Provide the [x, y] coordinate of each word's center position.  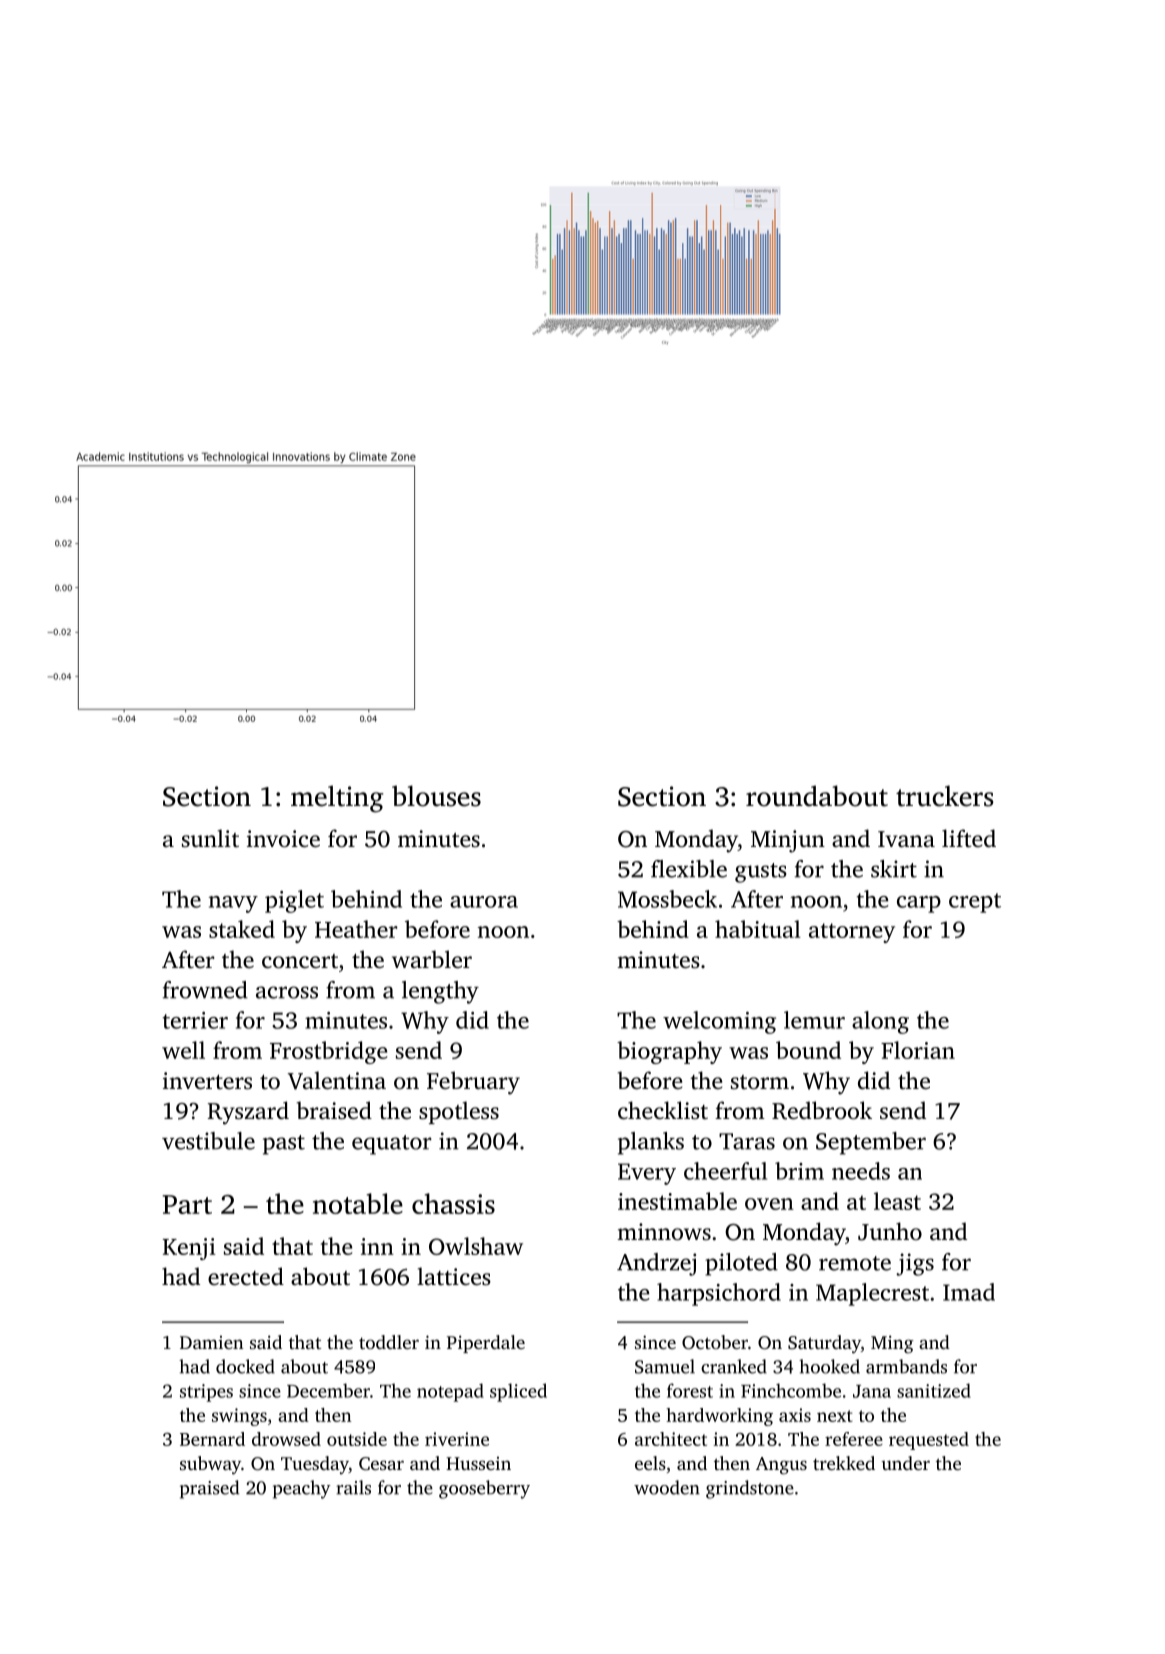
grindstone [750, 1489]
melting [337, 799]
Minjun [788, 841]
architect [671, 1439]
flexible [689, 869]
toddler [389, 1342]
